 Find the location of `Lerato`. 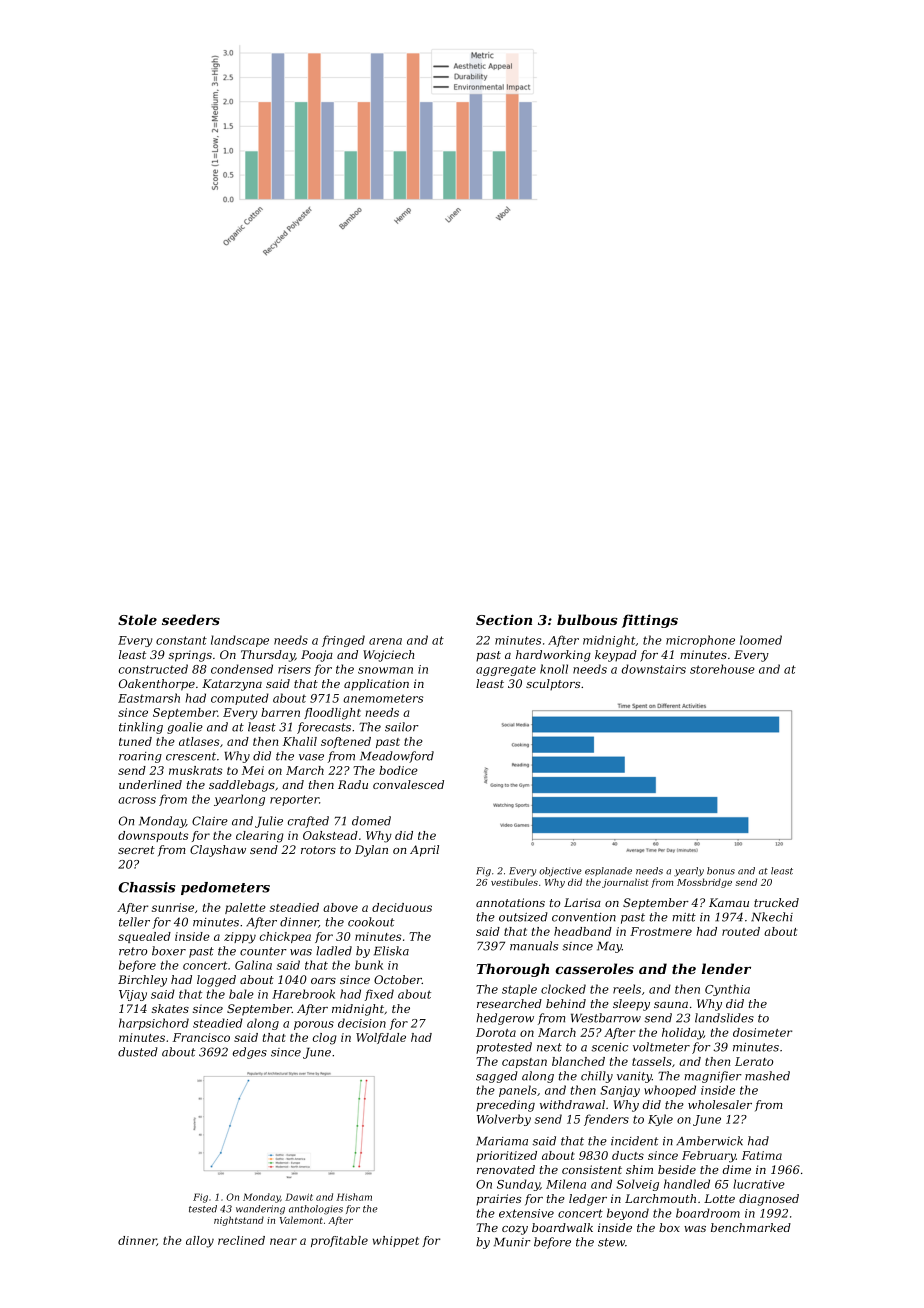

Lerato is located at coordinates (754, 1061).
